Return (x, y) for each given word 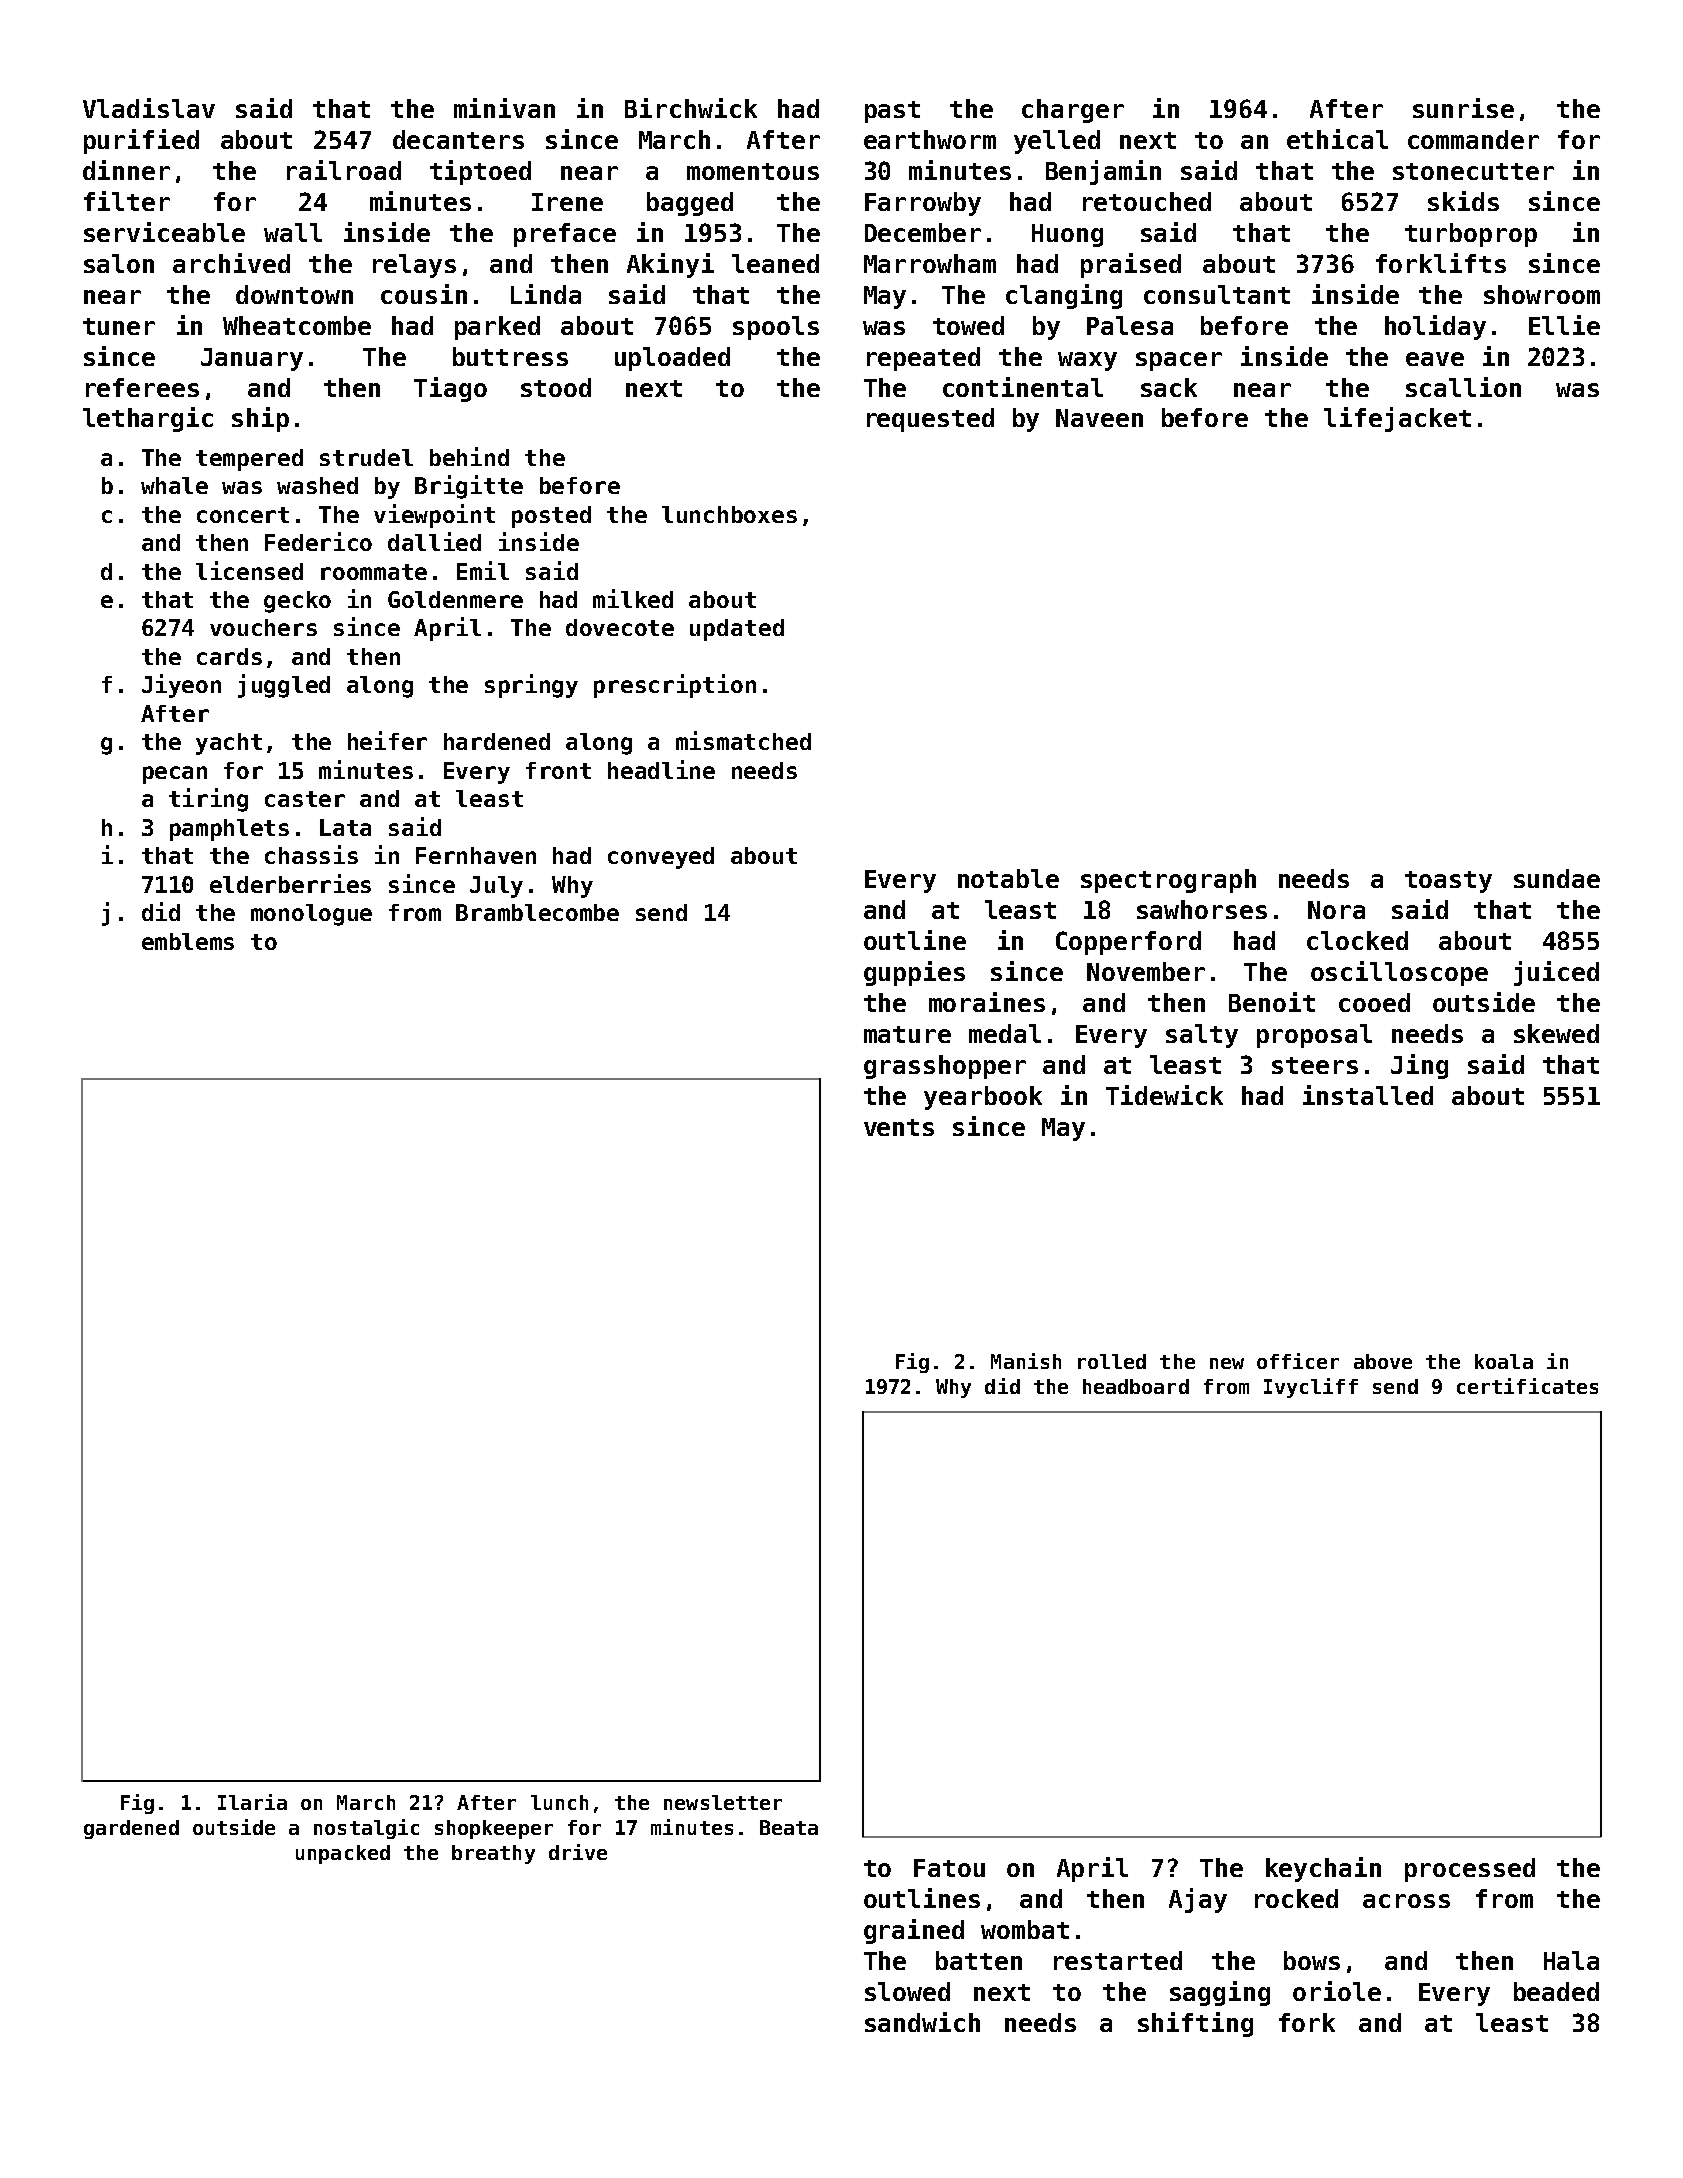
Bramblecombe (537, 912)
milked (633, 598)
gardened (131, 1829)
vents (899, 1127)
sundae (1557, 878)
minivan (504, 108)
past (892, 112)
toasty (1448, 882)
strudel (366, 457)
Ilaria (252, 1802)
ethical (1337, 139)
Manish (1026, 1361)
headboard (1136, 1386)
